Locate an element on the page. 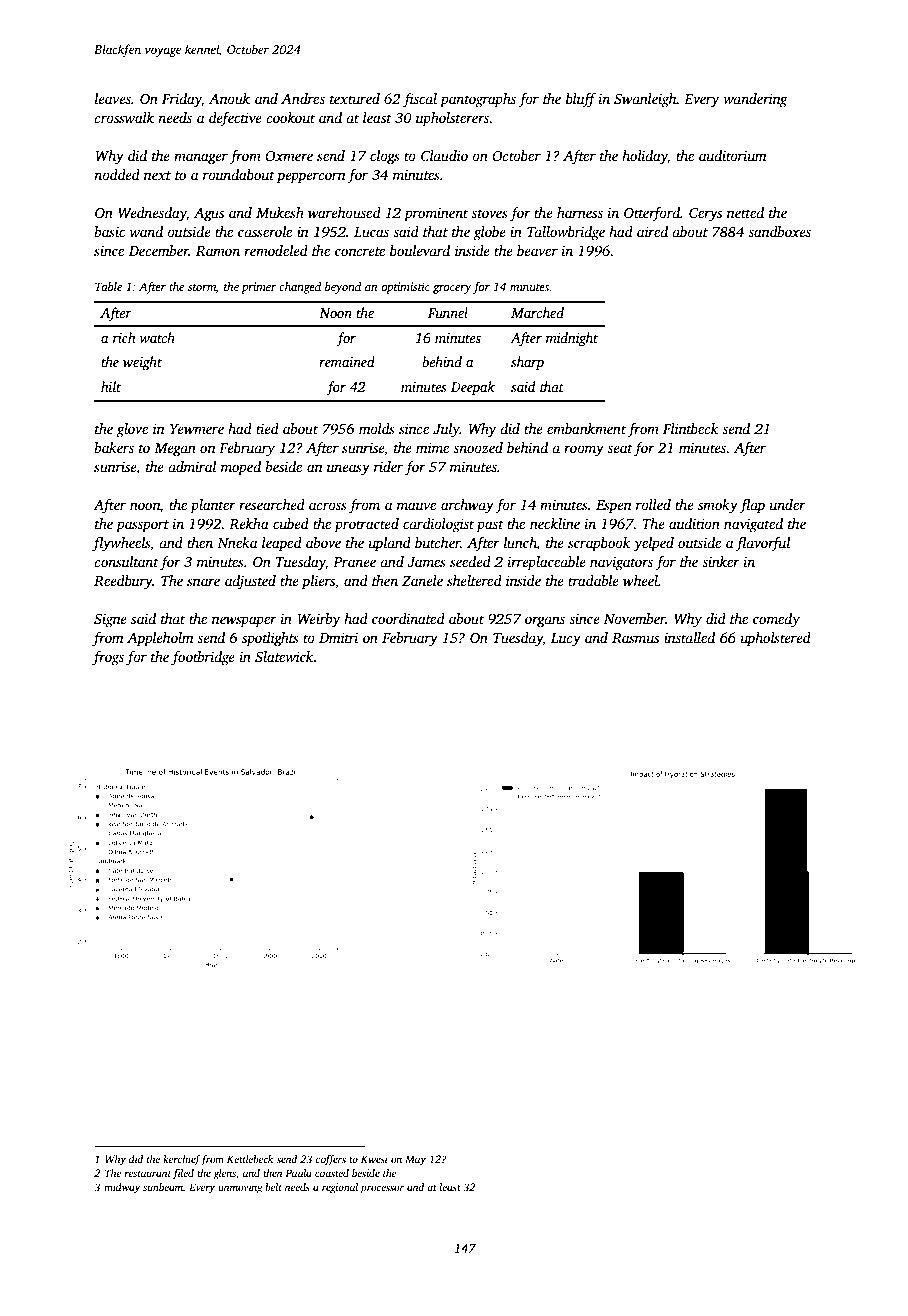  Oxmere is located at coordinates (289, 156).
